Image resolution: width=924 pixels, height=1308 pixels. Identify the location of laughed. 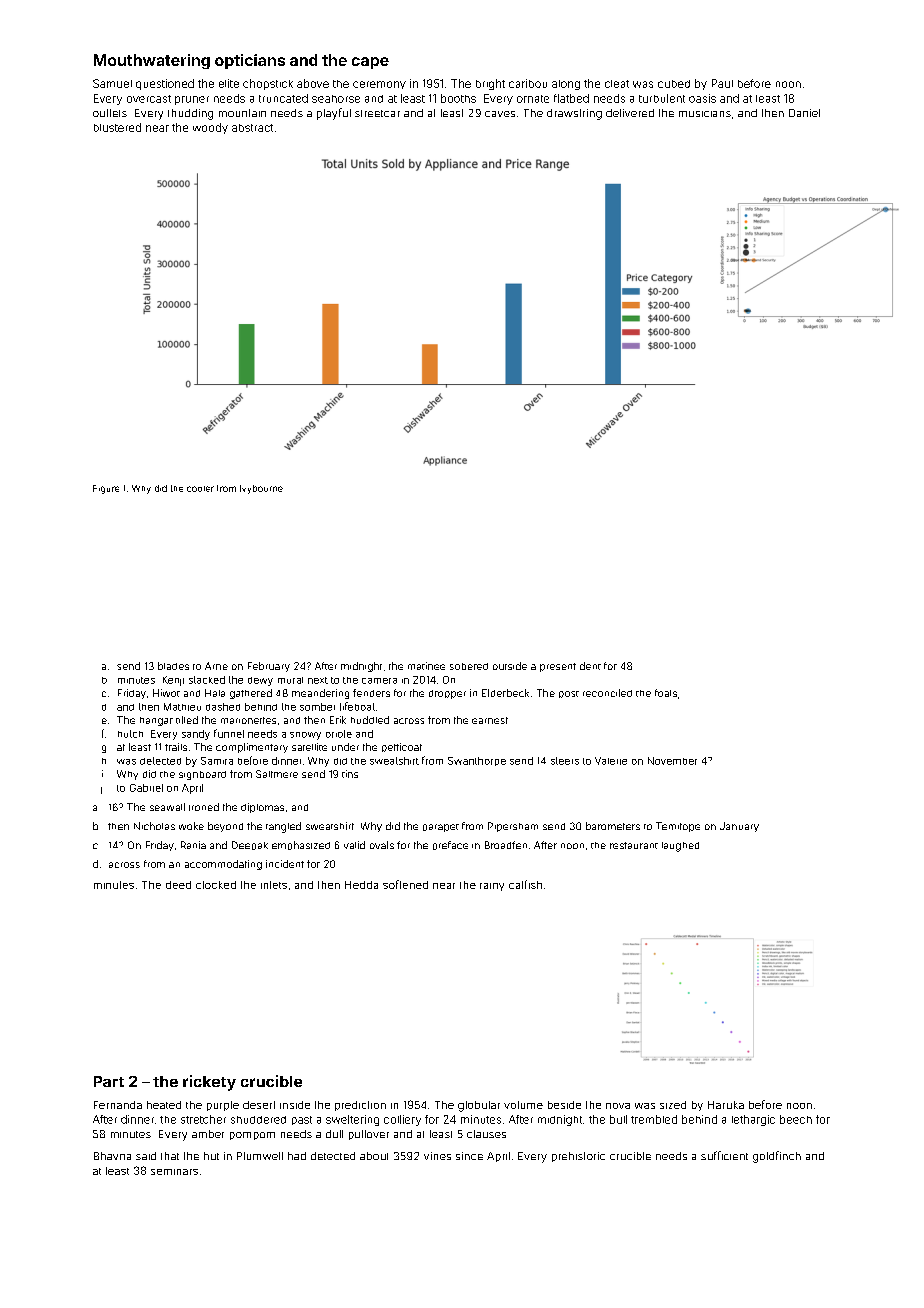
(680, 847).
